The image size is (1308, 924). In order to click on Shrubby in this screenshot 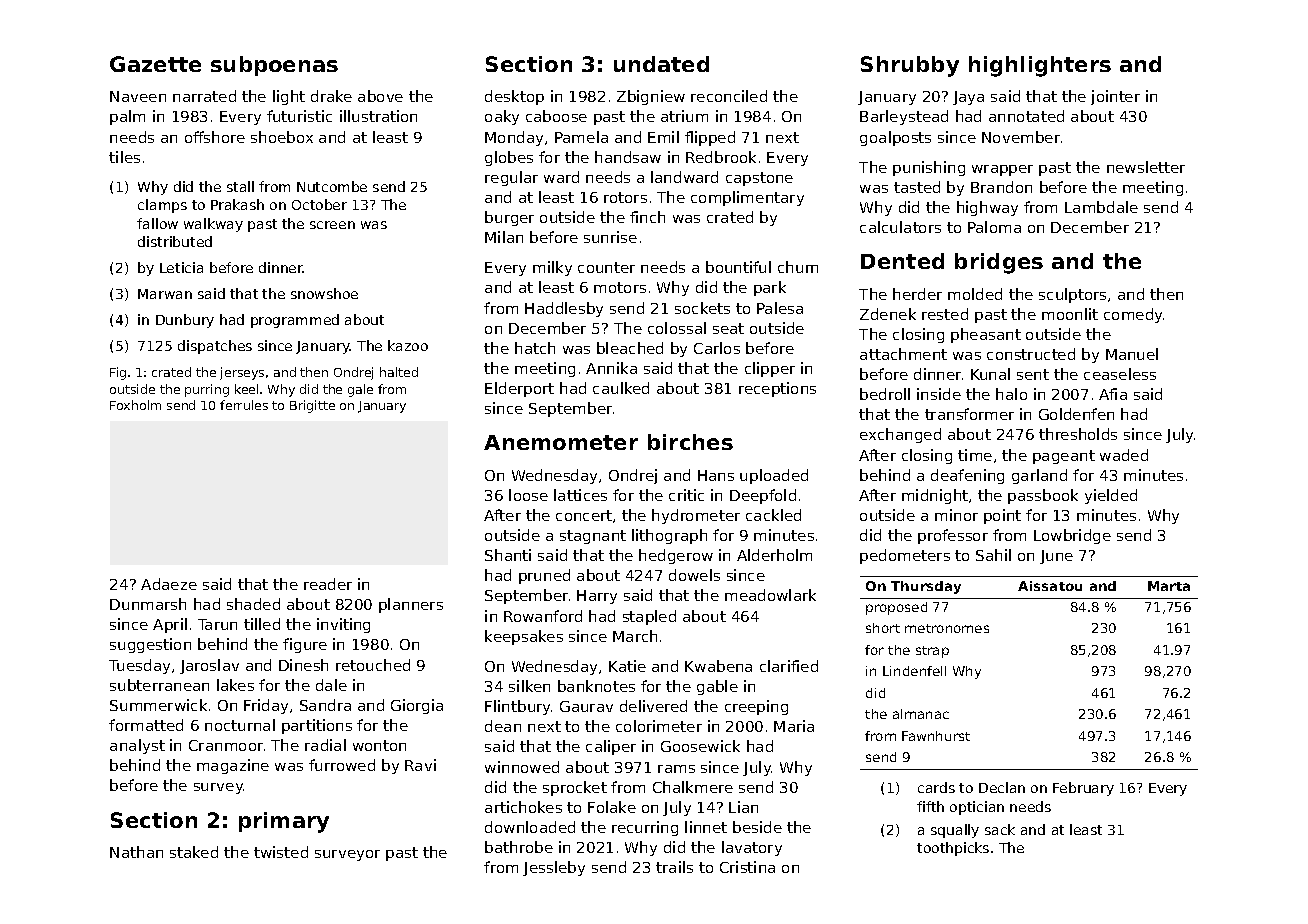, I will do `click(910, 66)`.
